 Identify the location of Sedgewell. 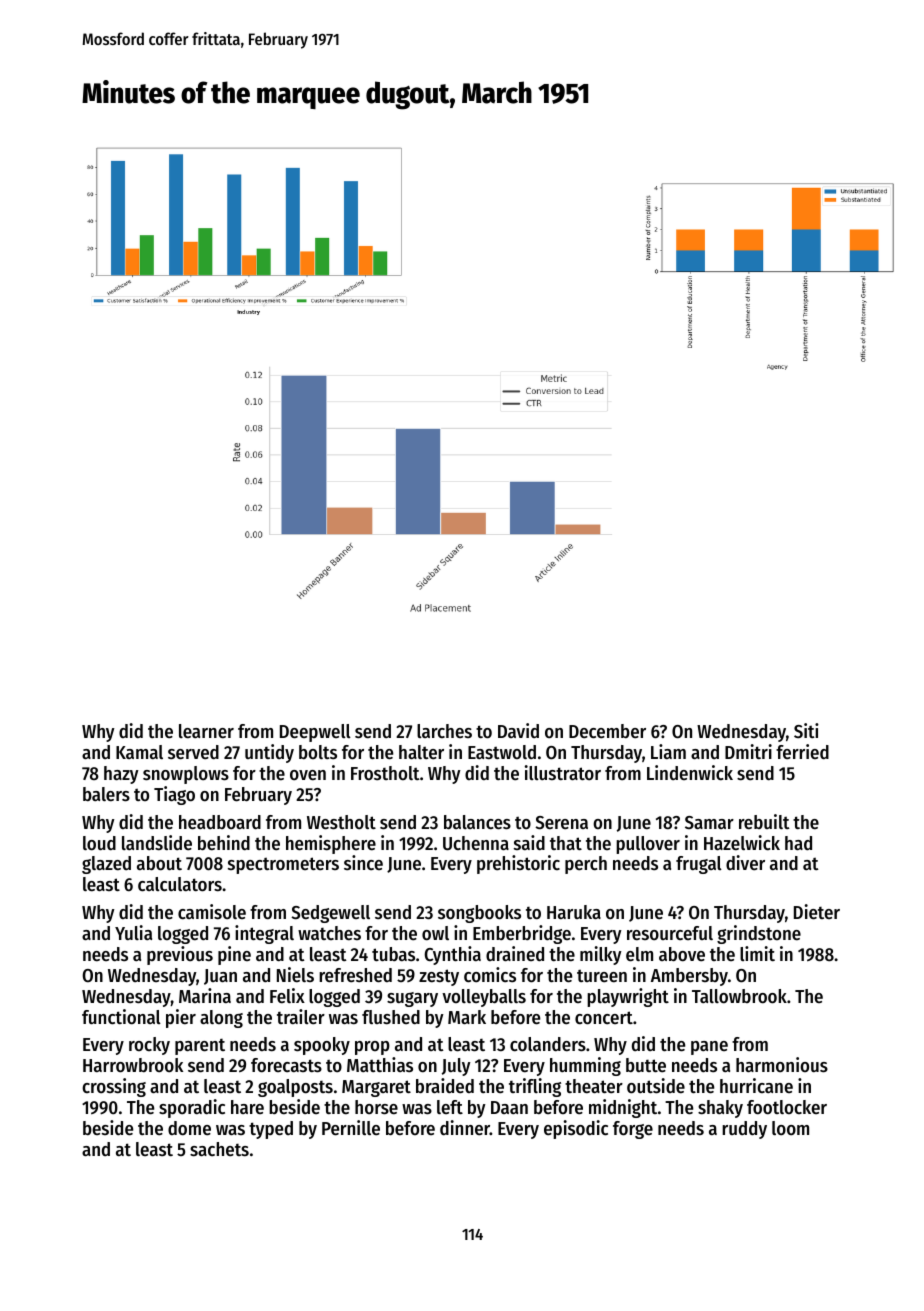
(330, 914).
